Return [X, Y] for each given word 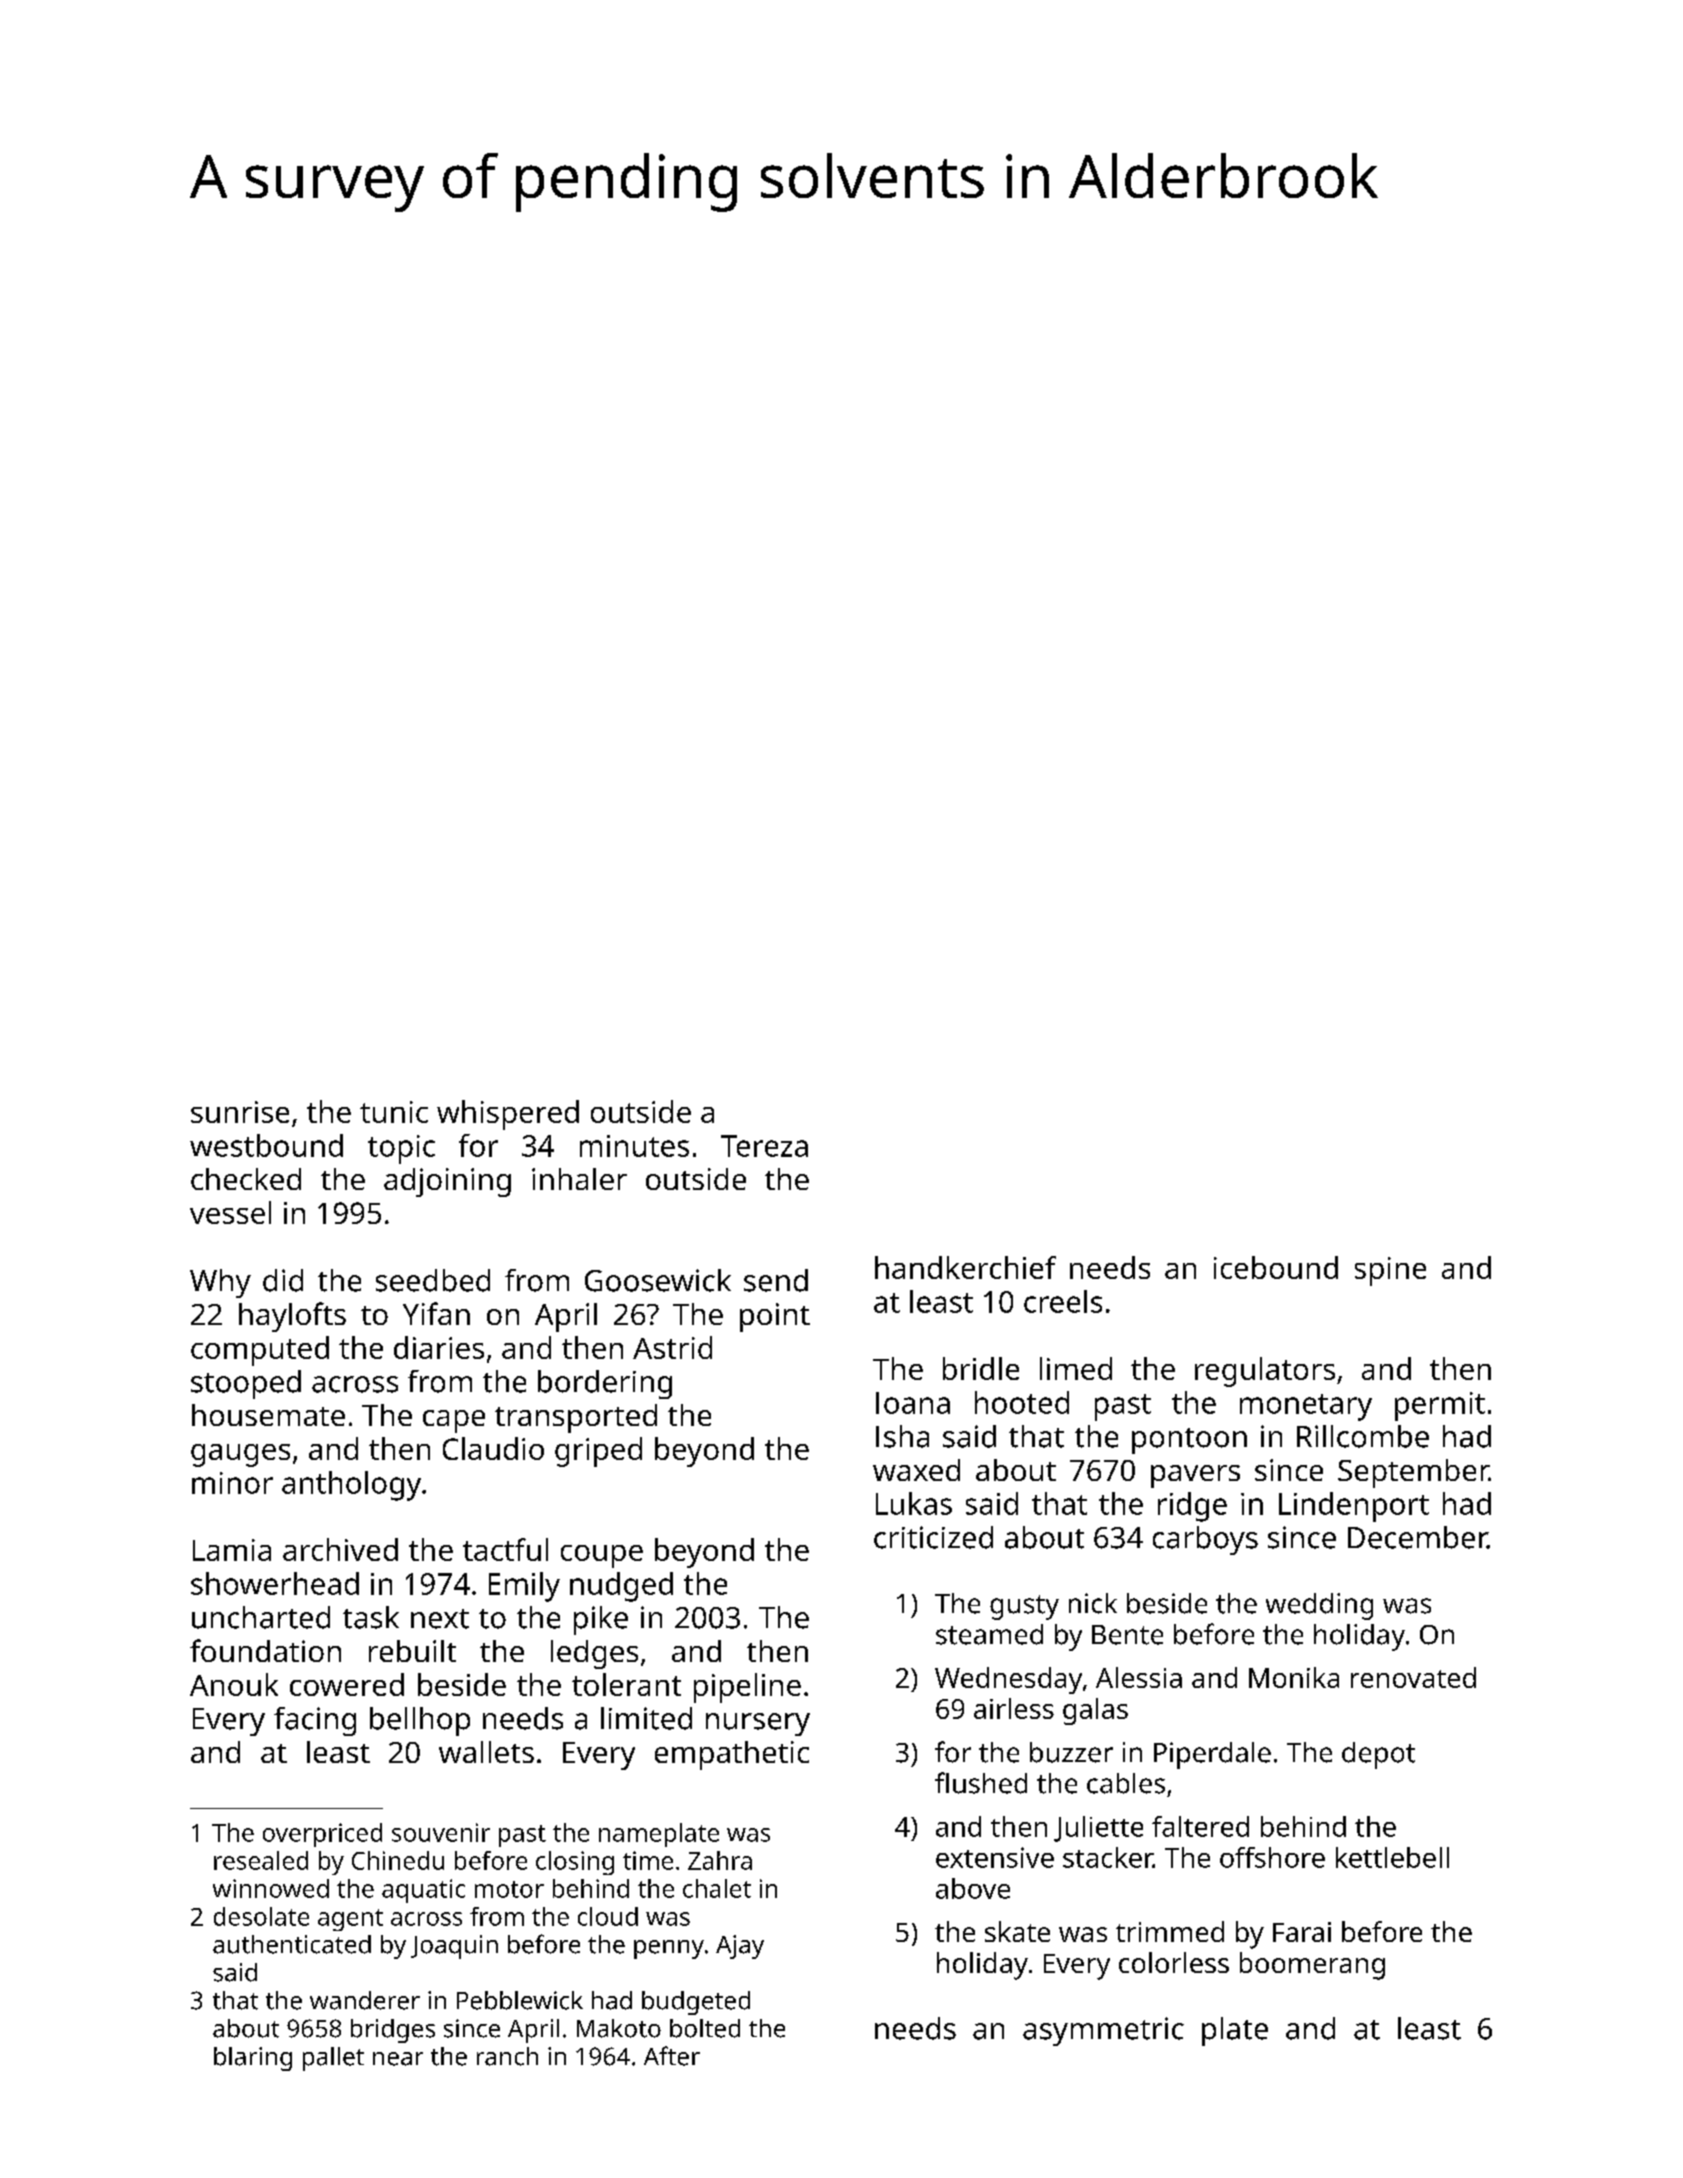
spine [1390, 1271]
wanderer [365, 2000]
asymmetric [1103, 2031]
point [775, 1317]
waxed [916, 1470]
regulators [1265, 1372]
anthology [351, 1486]
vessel [230, 1212]
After [672, 2056]
